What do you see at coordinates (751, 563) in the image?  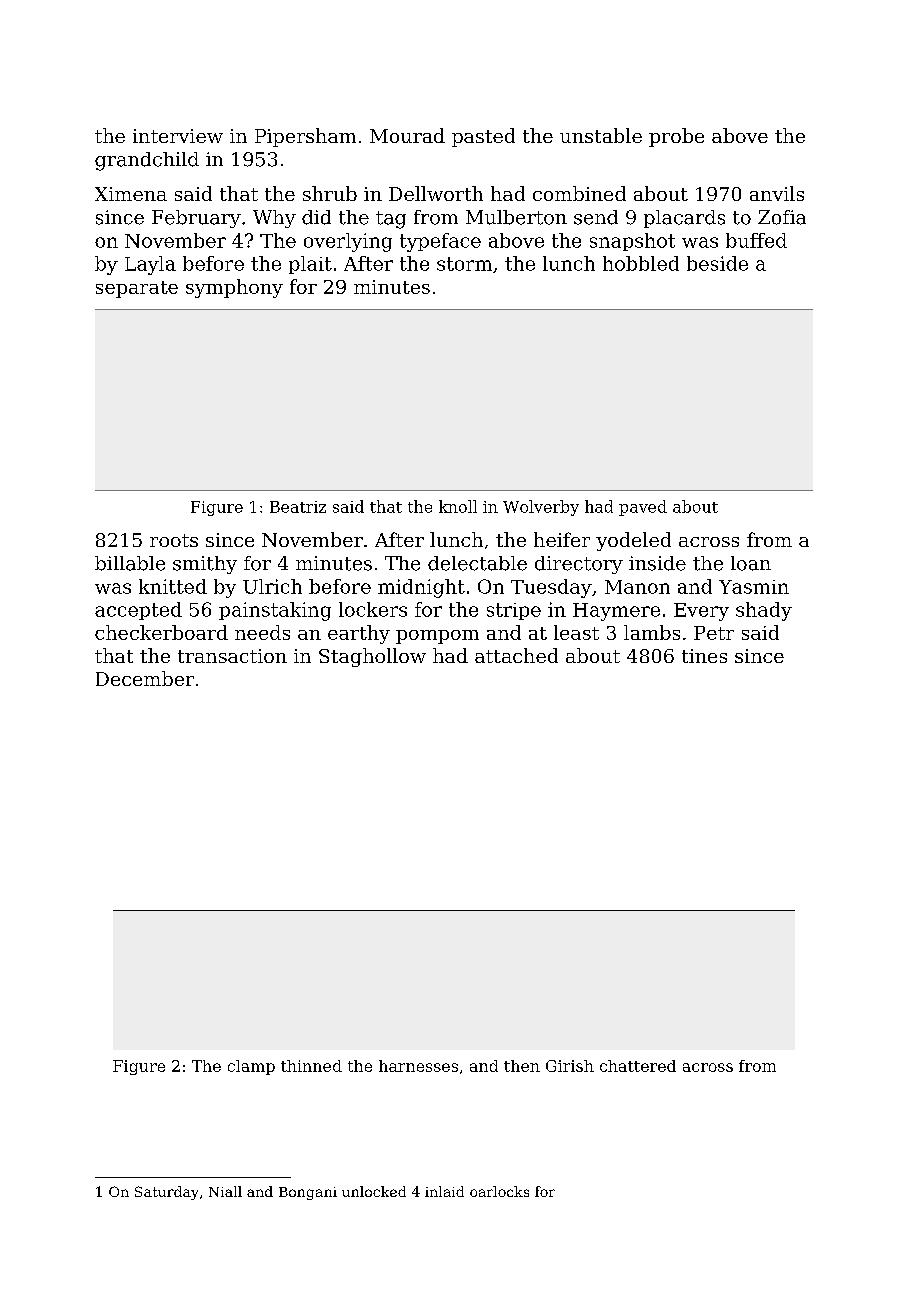 I see `loan` at bounding box center [751, 563].
